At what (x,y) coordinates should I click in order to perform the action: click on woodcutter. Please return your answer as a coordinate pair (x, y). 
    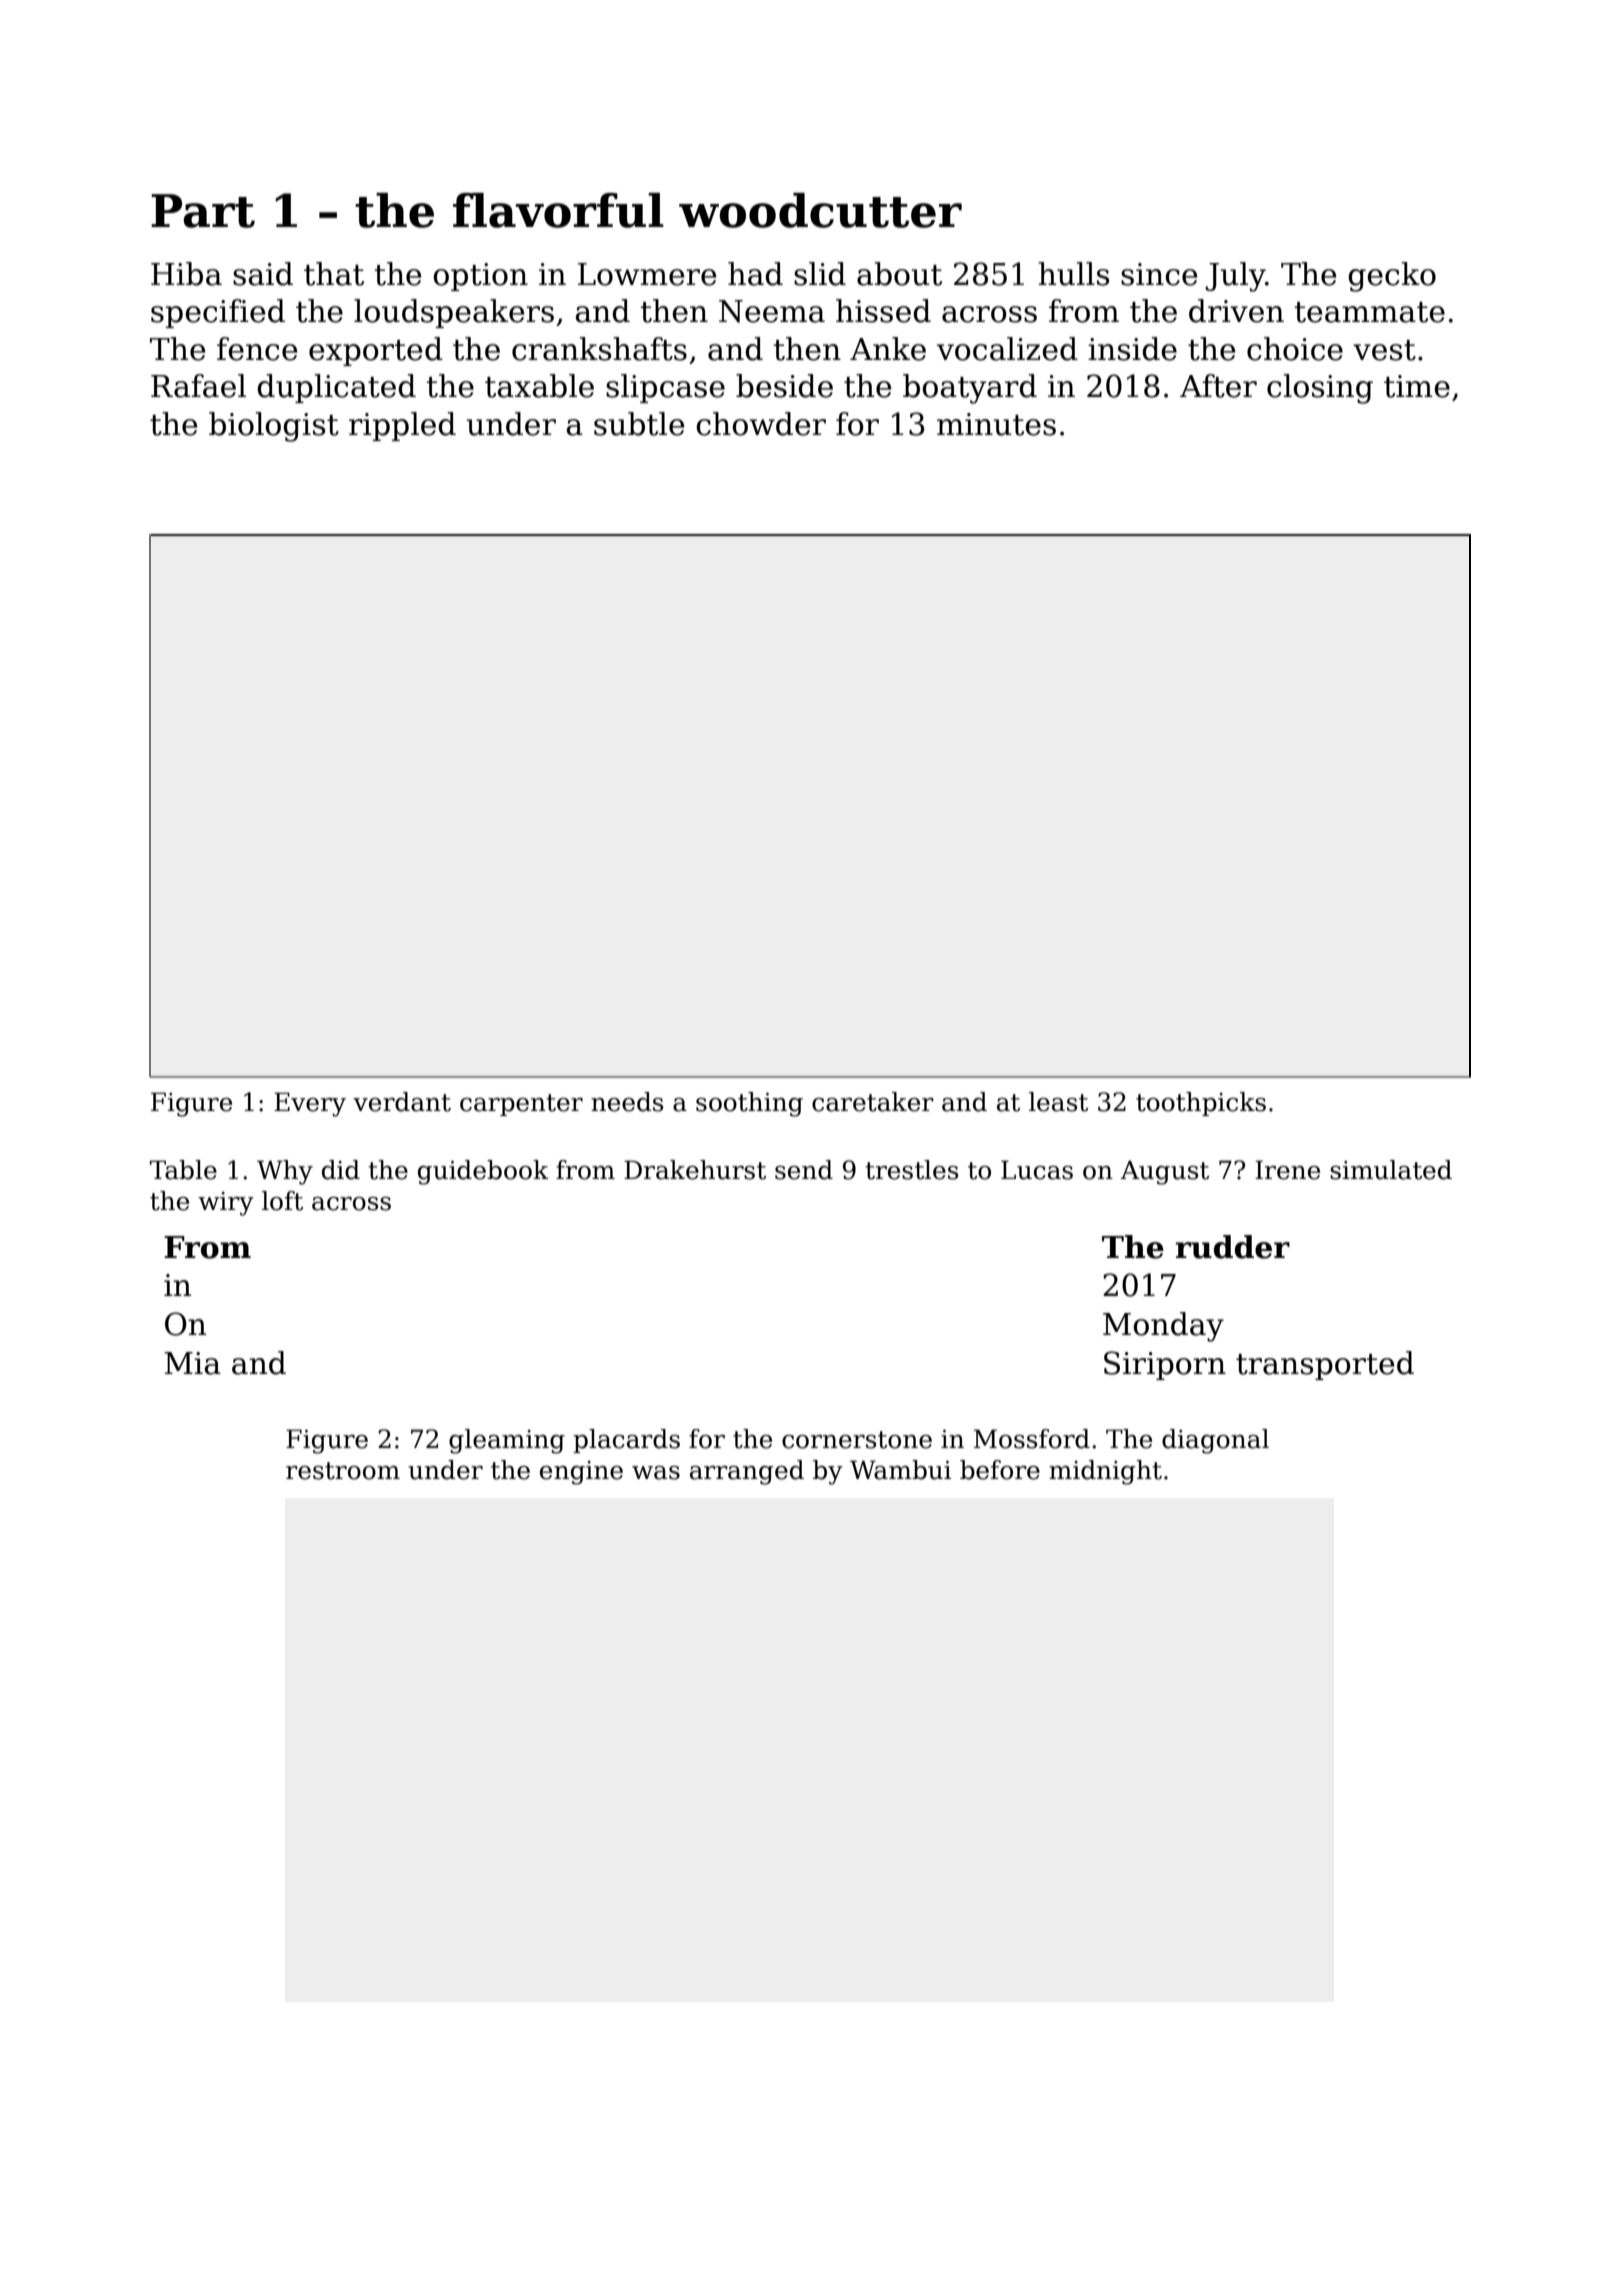
    Looking at the image, I should click on (820, 210).
